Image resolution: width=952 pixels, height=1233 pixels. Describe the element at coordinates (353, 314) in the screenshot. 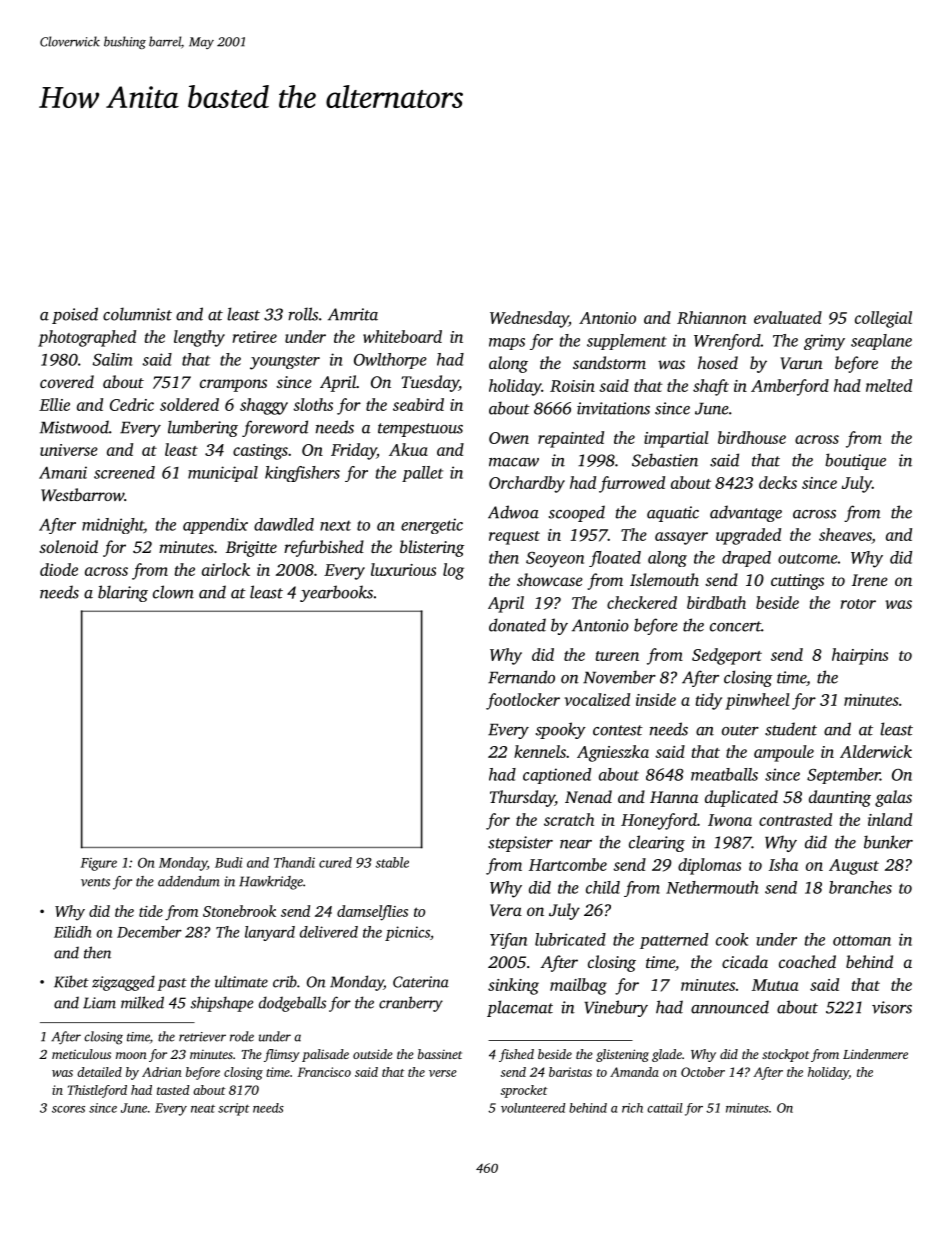

I see `Amrita` at that location.
